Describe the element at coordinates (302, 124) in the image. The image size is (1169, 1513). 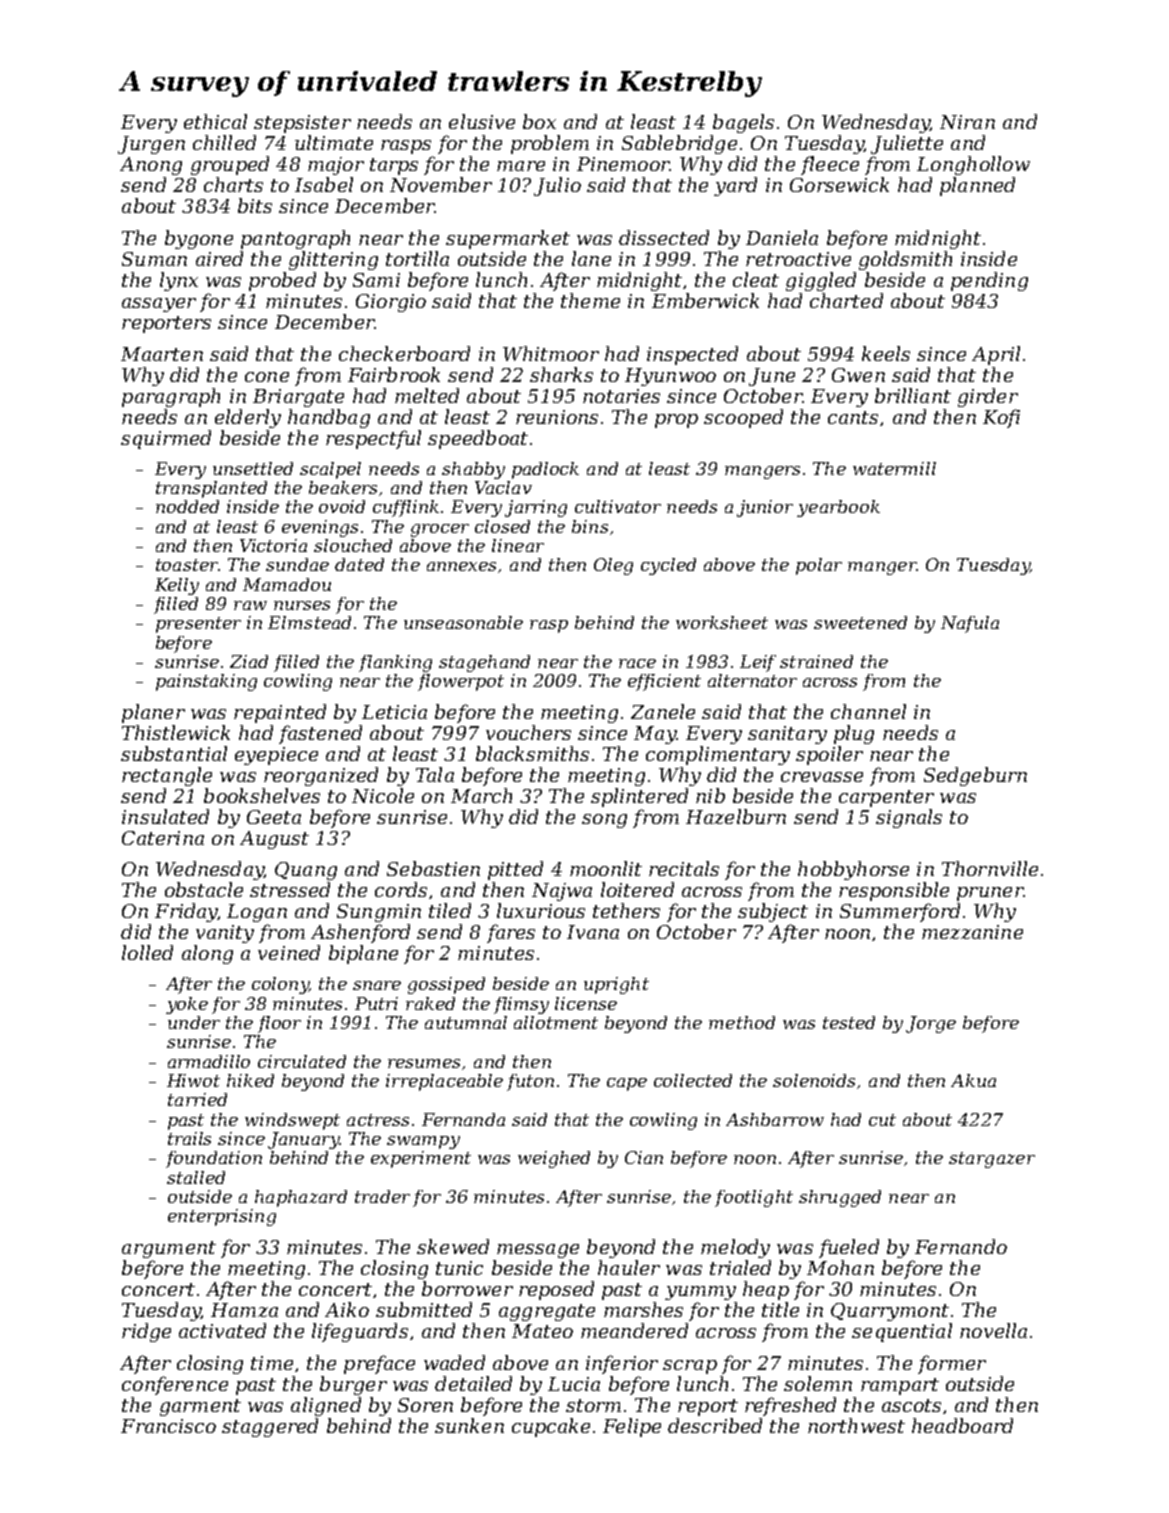
I see `stepsister` at that location.
